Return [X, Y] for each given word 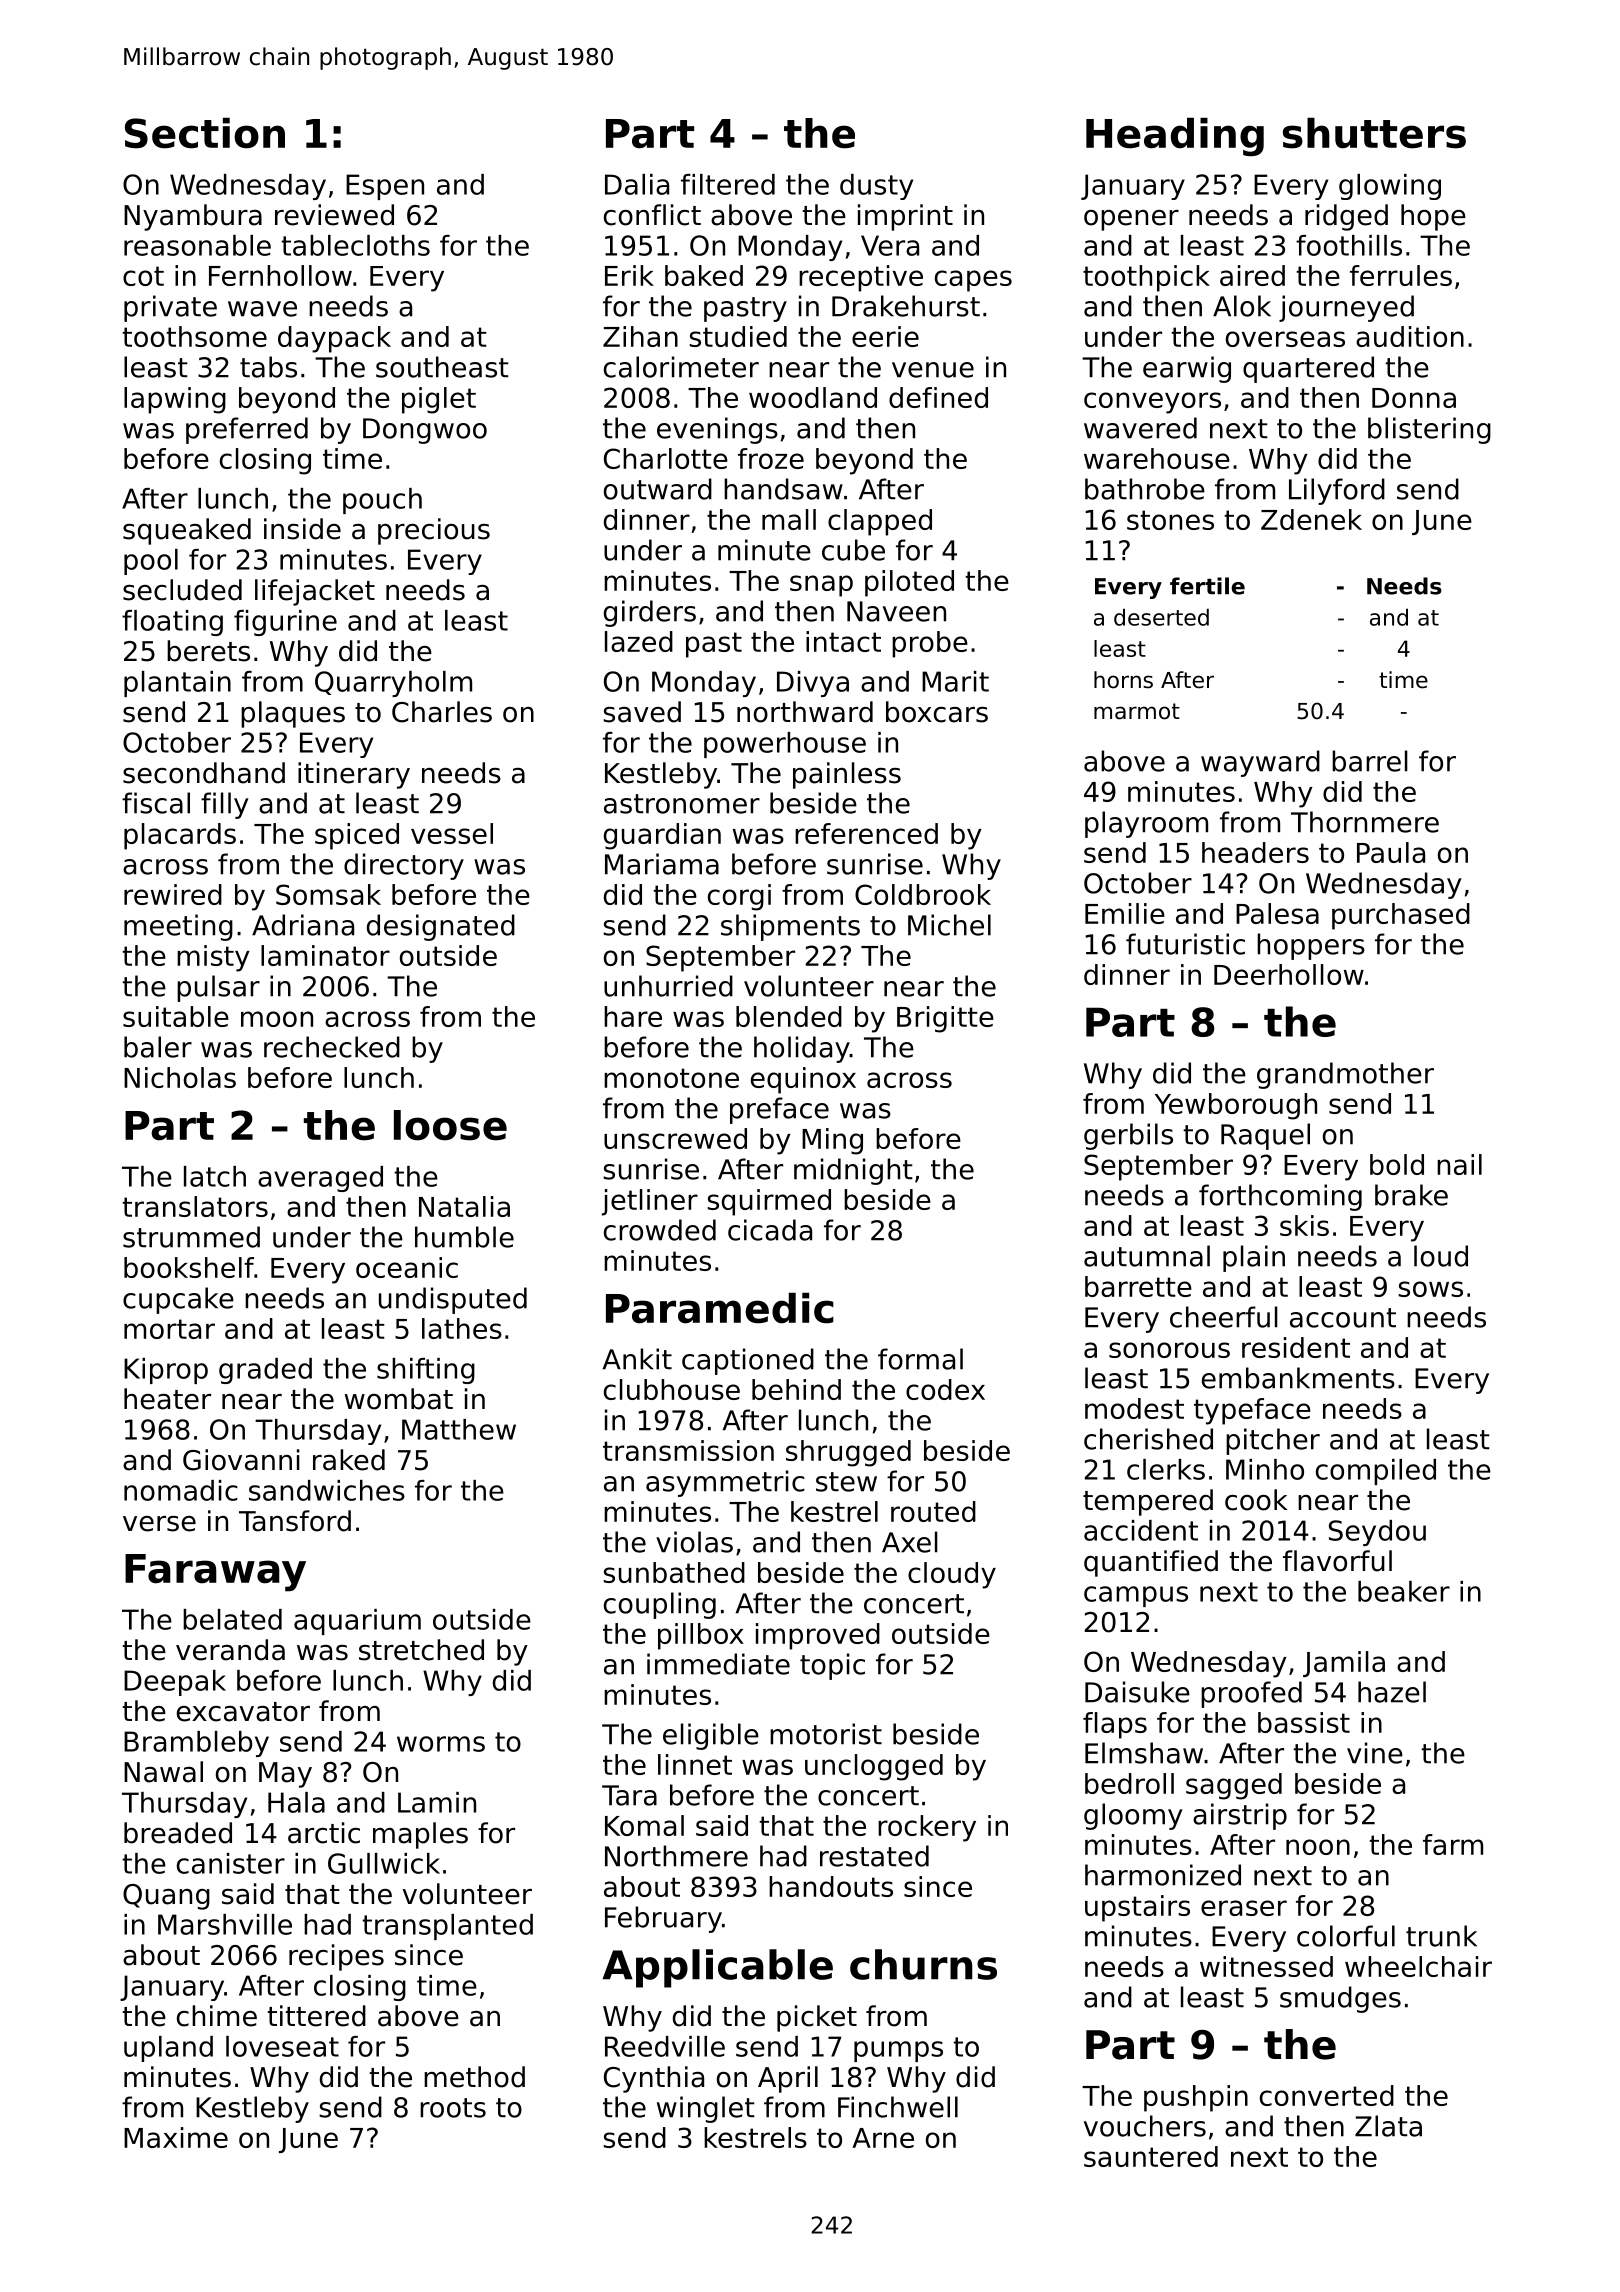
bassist [1304, 1722]
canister [231, 1863]
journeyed [1346, 308]
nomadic [181, 1490]
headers [1255, 852]
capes [973, 281]
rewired [173, 894]
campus [1136, 1596]
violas [694, 1542]
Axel [910, 1542]
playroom [1146, 824]
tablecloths [355, 245]
